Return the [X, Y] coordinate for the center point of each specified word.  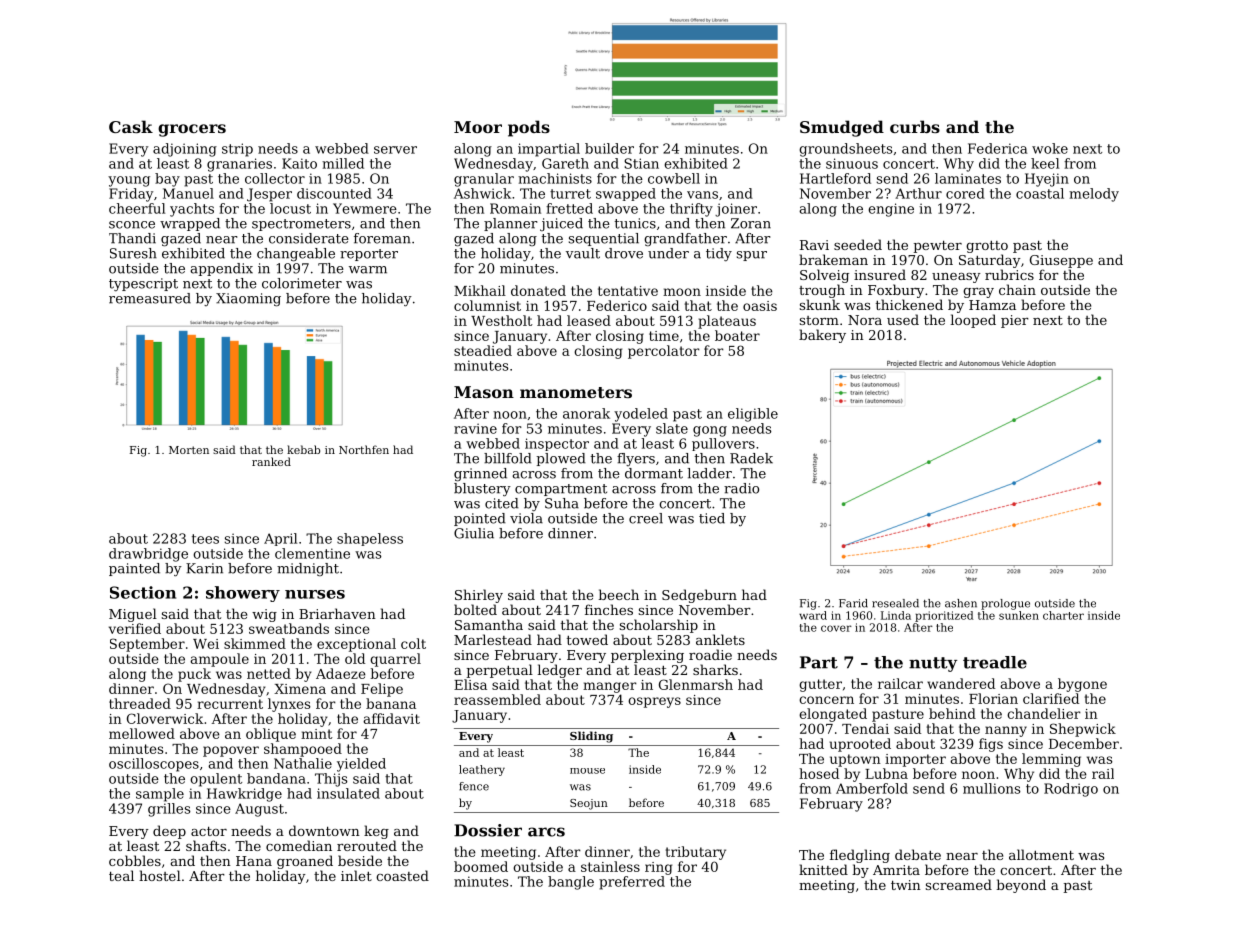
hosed [819, 773]
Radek [751, 458]
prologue [1005, 604]
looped [973, 321]
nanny [1006, 731]
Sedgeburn [699, 596]
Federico [617, 305]
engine [891, 210]
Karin [204, 568]
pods [529, 128]
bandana [276, 778]
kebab [303, 449]
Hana [254, 861]
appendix [221, 269]
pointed [480, 519]
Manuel [188, 193]
